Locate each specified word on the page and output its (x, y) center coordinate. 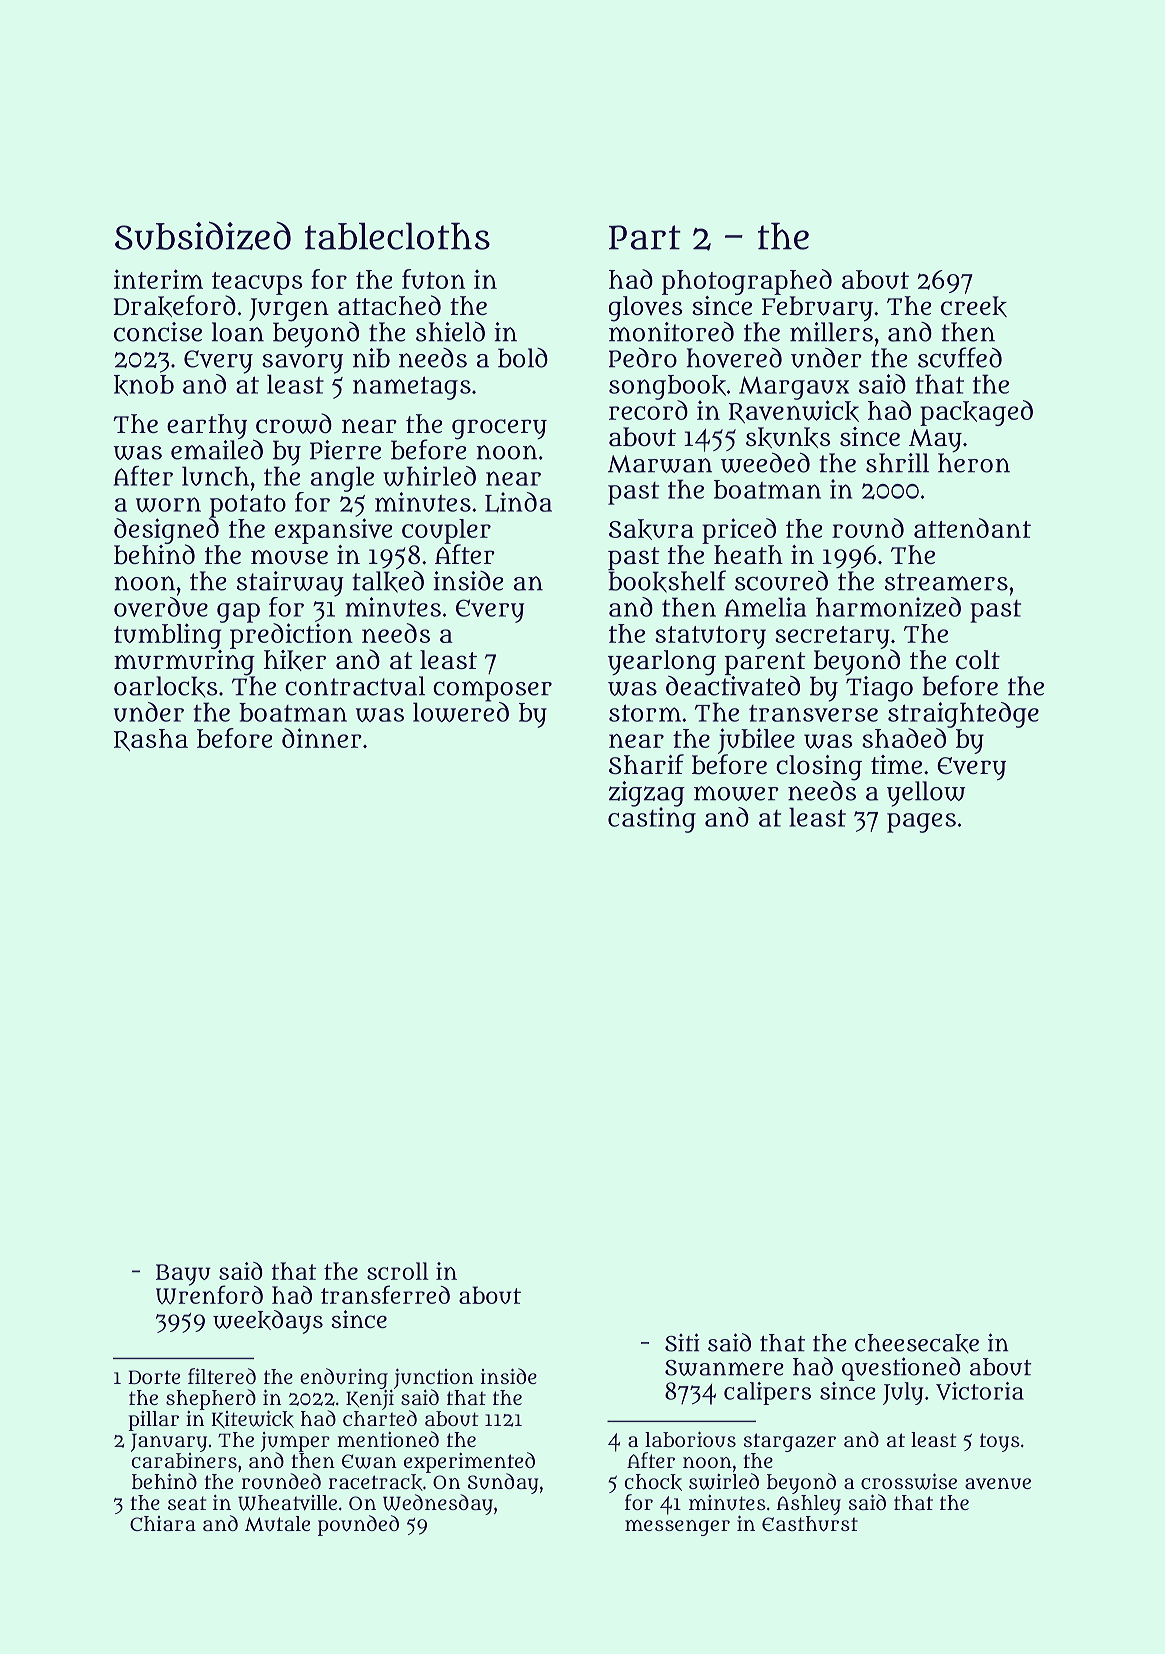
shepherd (211, 1399)
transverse (813, 713)
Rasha (151, 740)
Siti (682, 1342)
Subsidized (203, 235)
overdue (161, 607)
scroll (398, 1271)
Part (645, 237)
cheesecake (917, 1343)
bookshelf (667, 581)
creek (974, 306)
